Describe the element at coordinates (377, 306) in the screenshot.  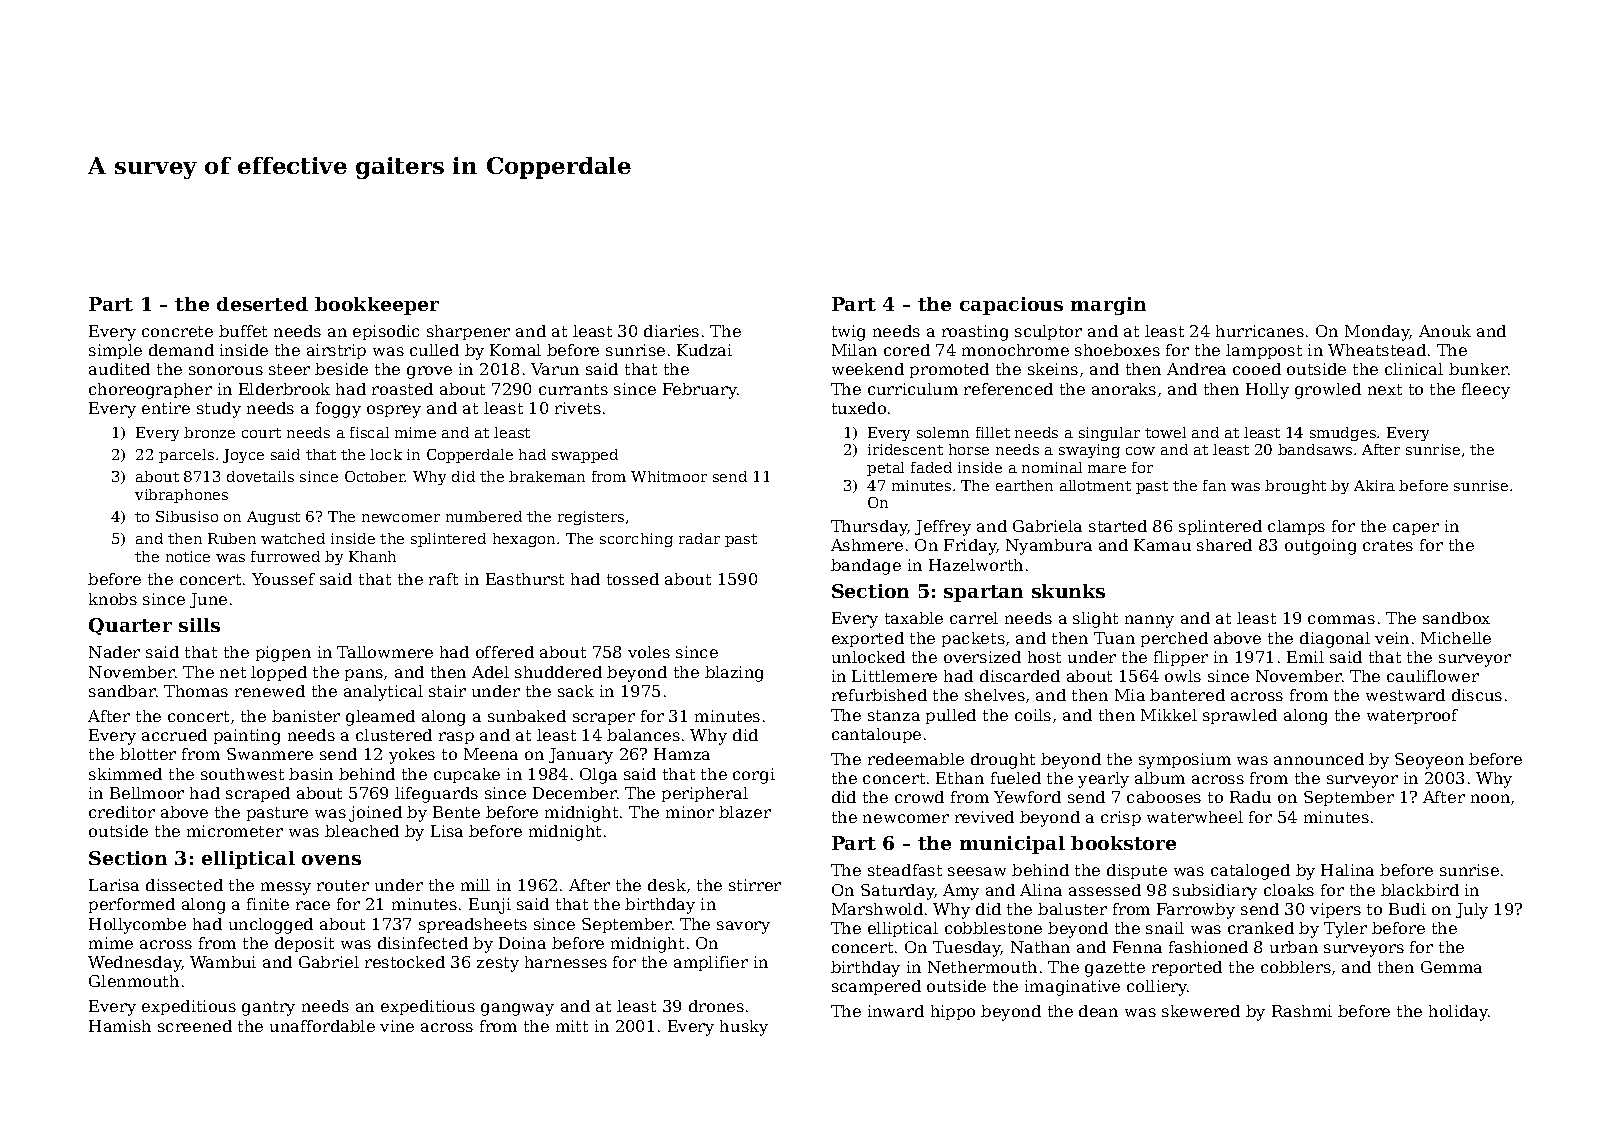
I see `bookkeeper` at that location.
